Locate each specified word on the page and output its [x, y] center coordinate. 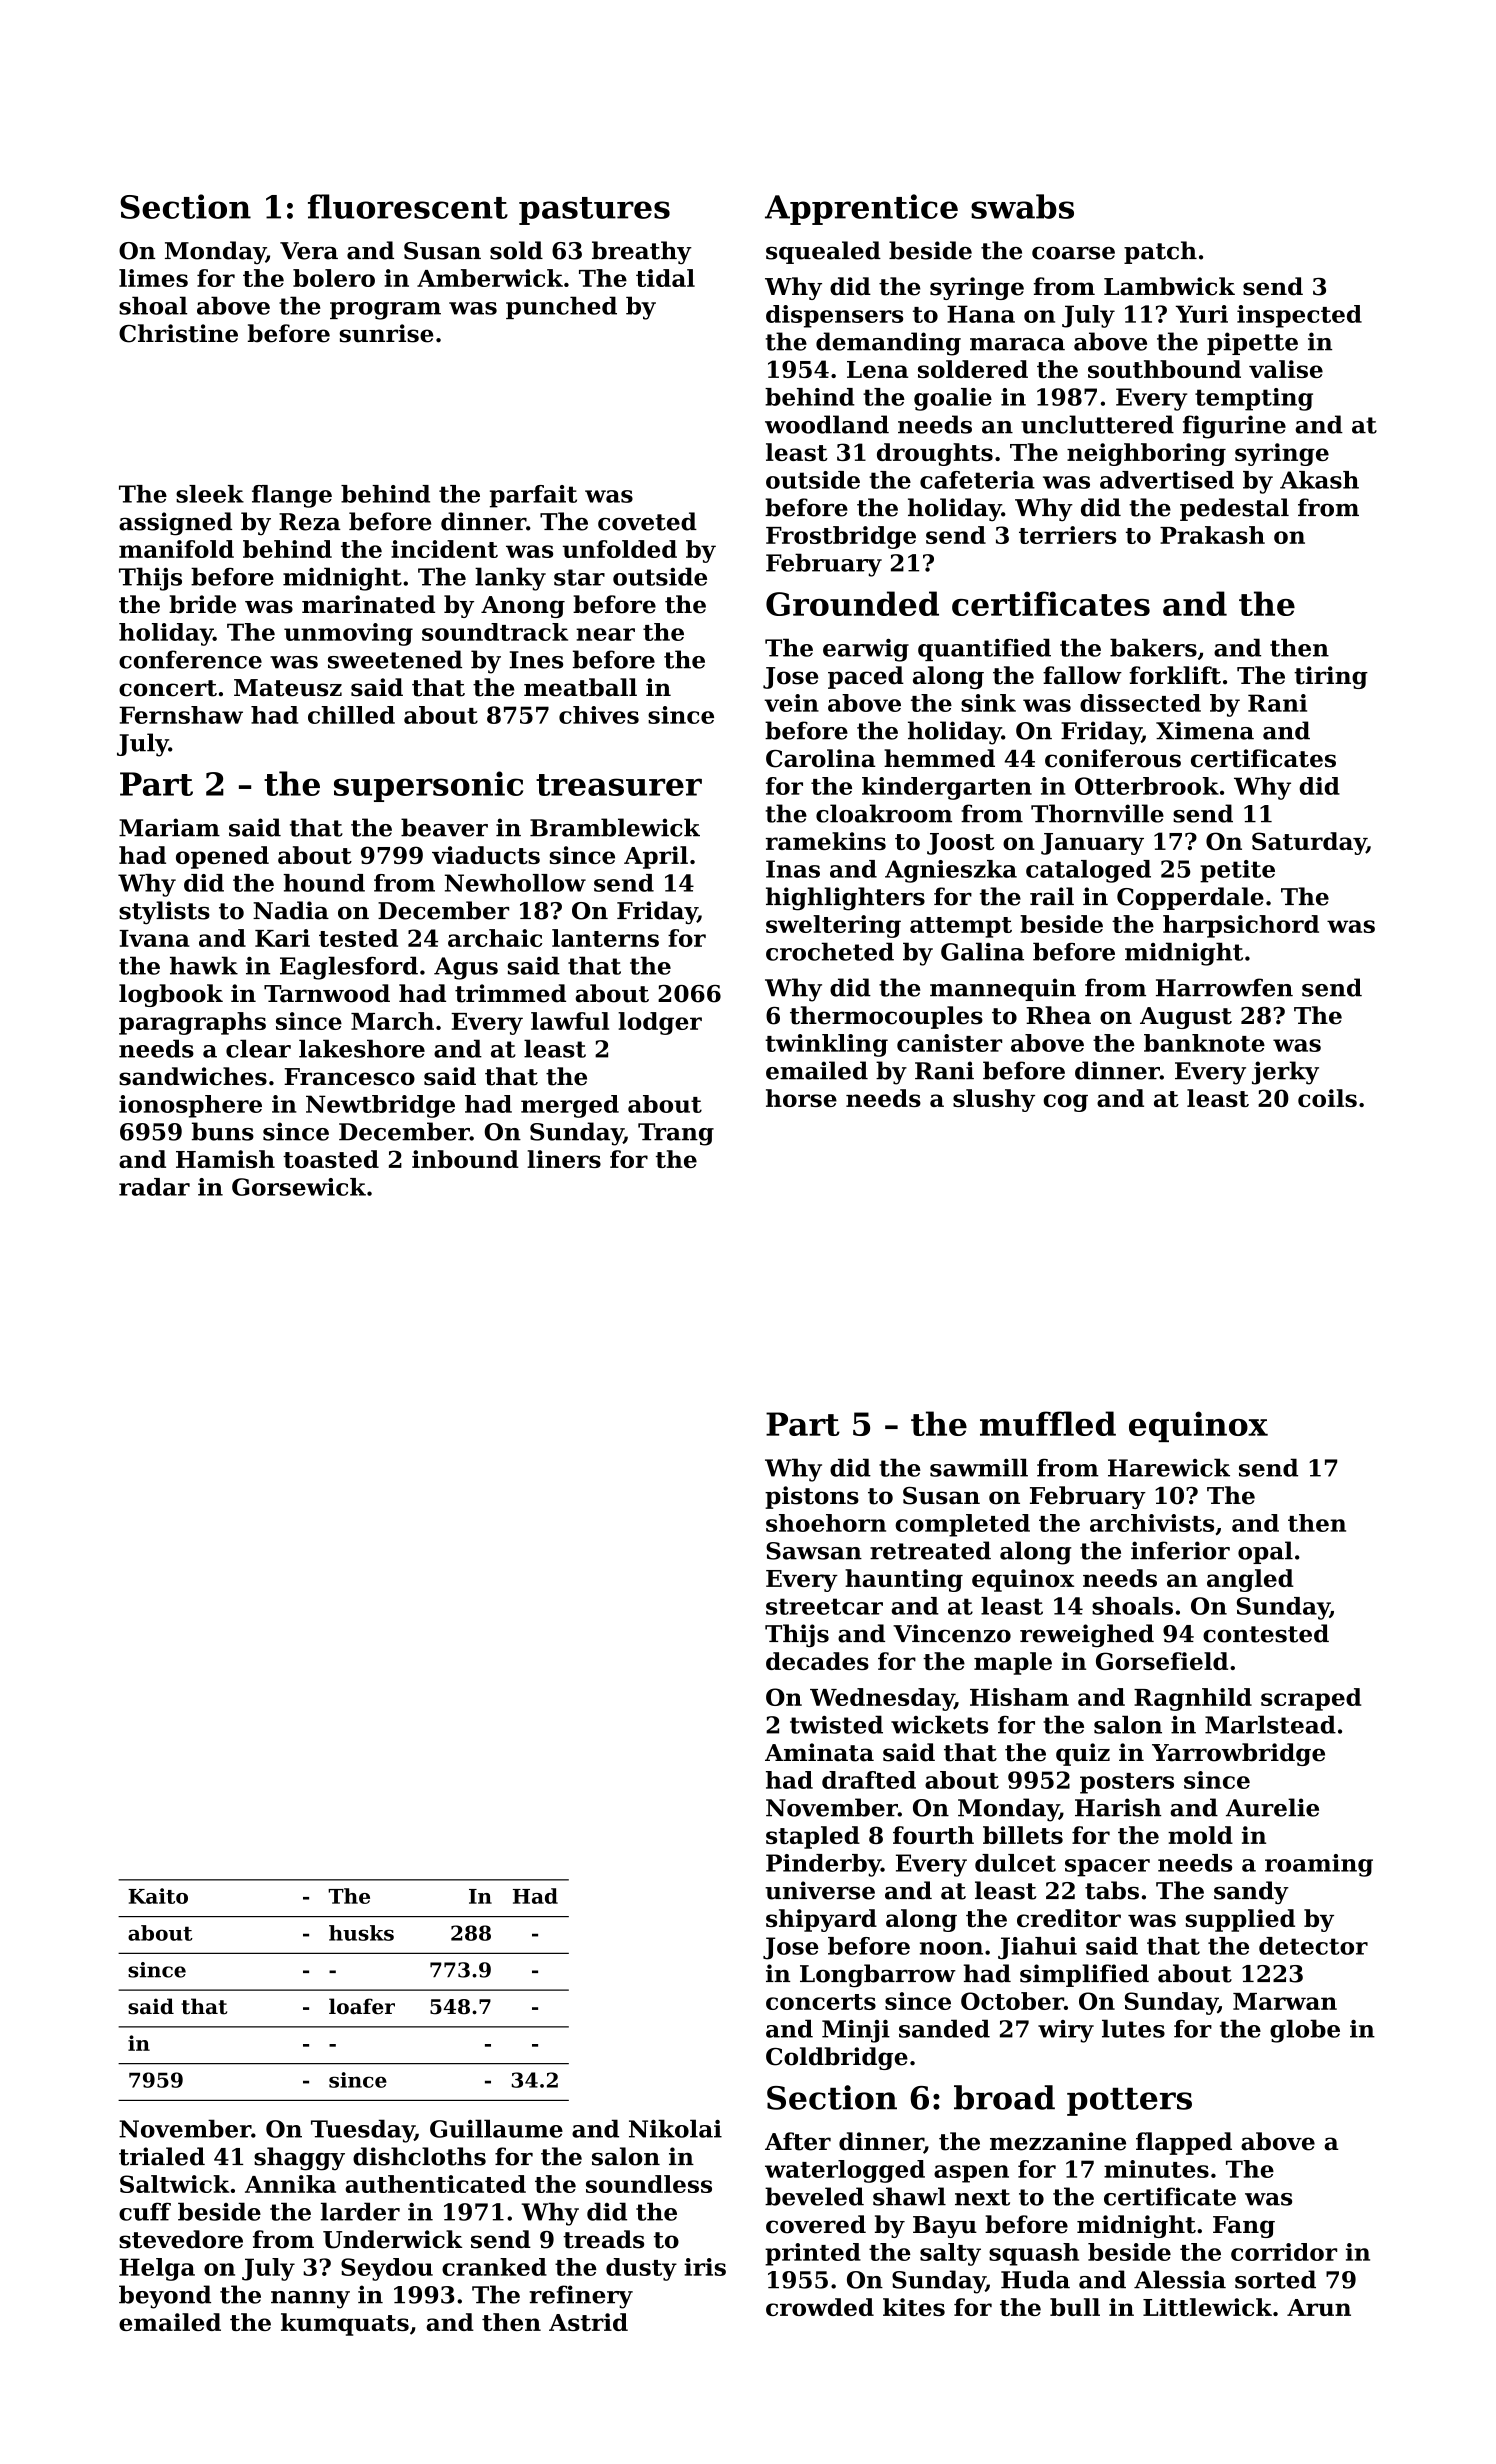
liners [564, 1159]
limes [153, 278]
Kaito [158, 1896]
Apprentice [861, 209]
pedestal [1234, 509]
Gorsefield [1162, 1661]
